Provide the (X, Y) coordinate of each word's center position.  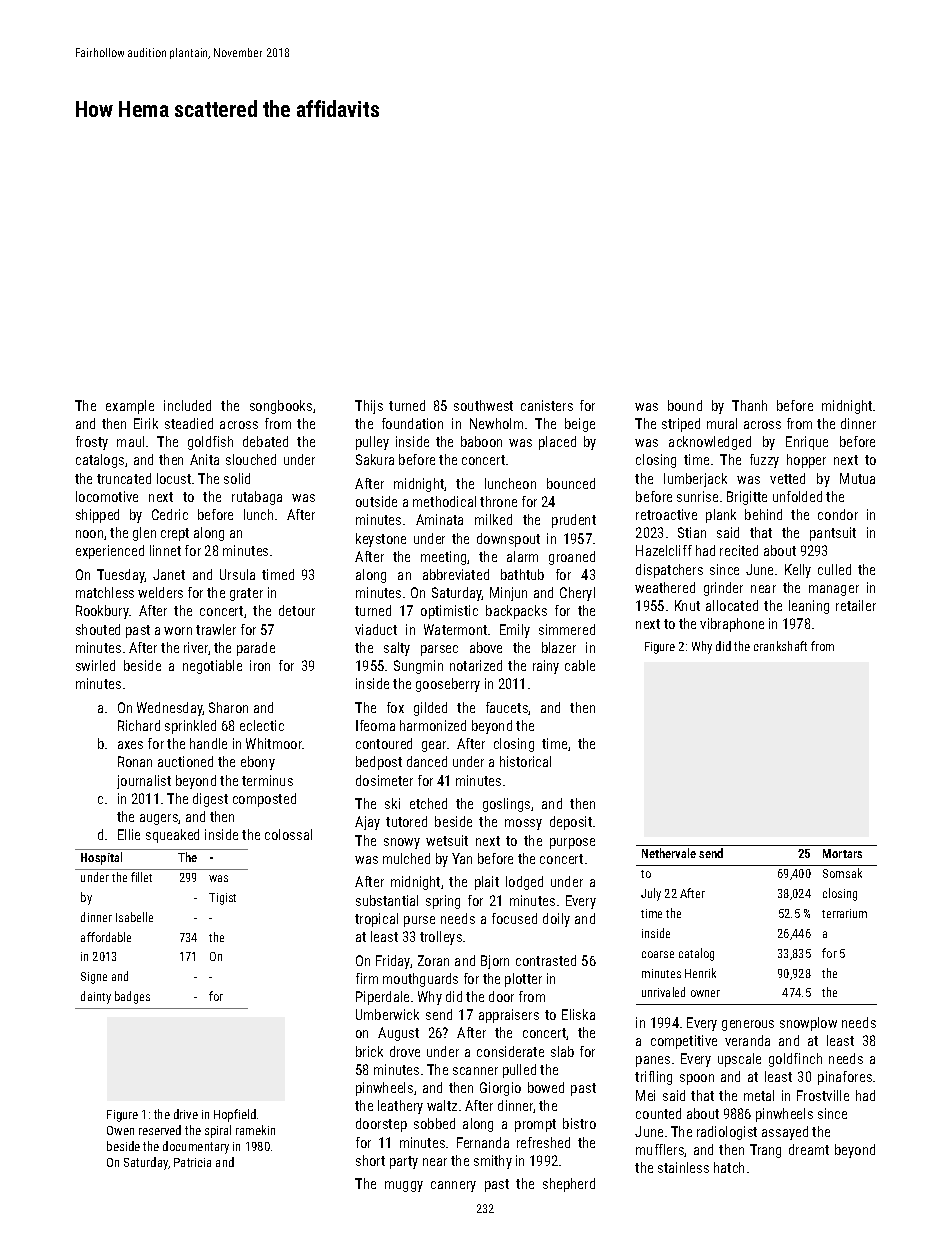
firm (367, 978)
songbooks (281, 407)
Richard (139, 725)
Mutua (857, 478)
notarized (476, 665)
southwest (483, 405)
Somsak (842, 873)
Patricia (192, 1162)
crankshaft (780, 646)
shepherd (569, 1185)
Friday (393, 962)
